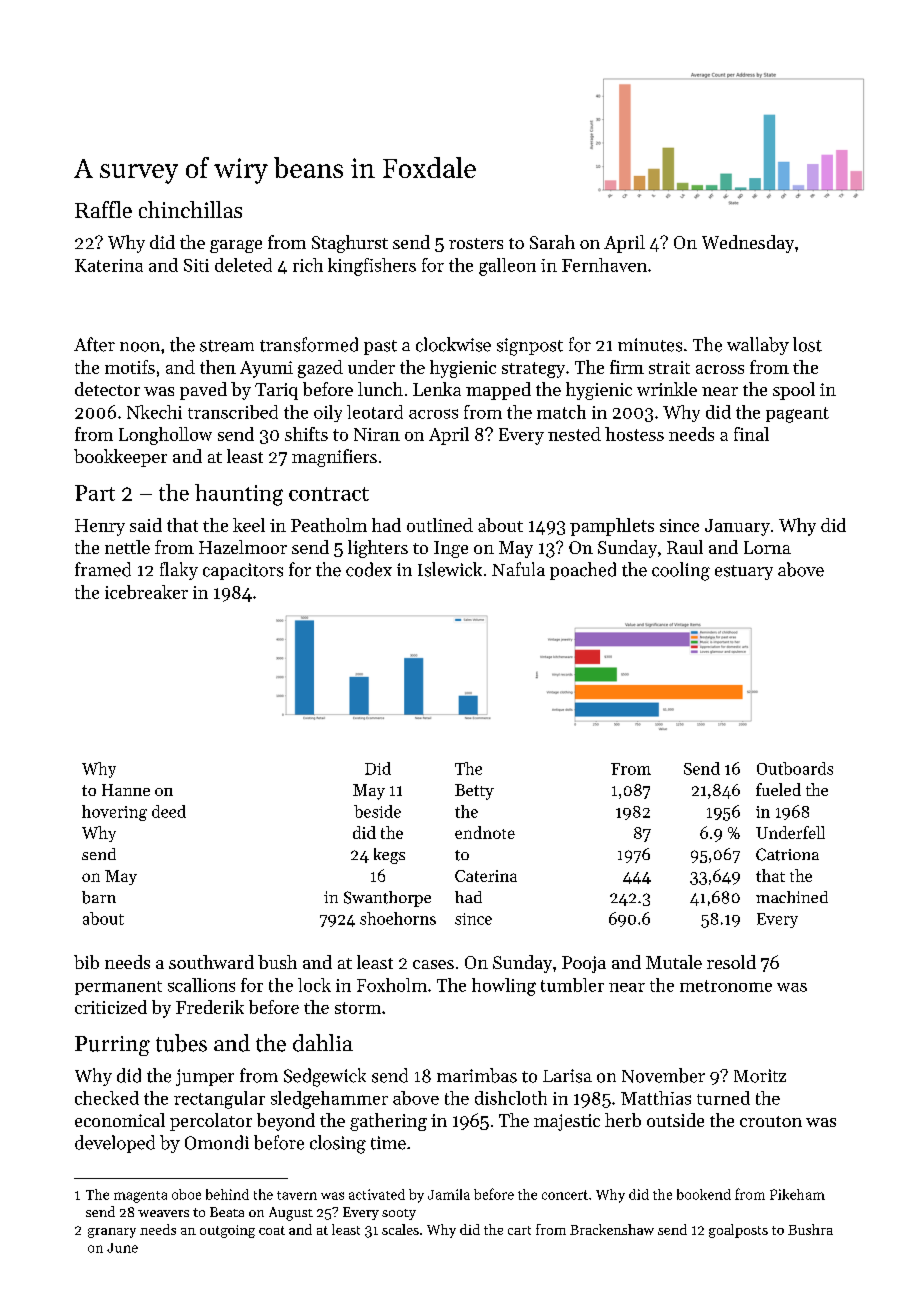 The image size is (924, 1311). Describe the element at coordinates (103, 209) in the screenshot. I see `Raffle` at that location.
